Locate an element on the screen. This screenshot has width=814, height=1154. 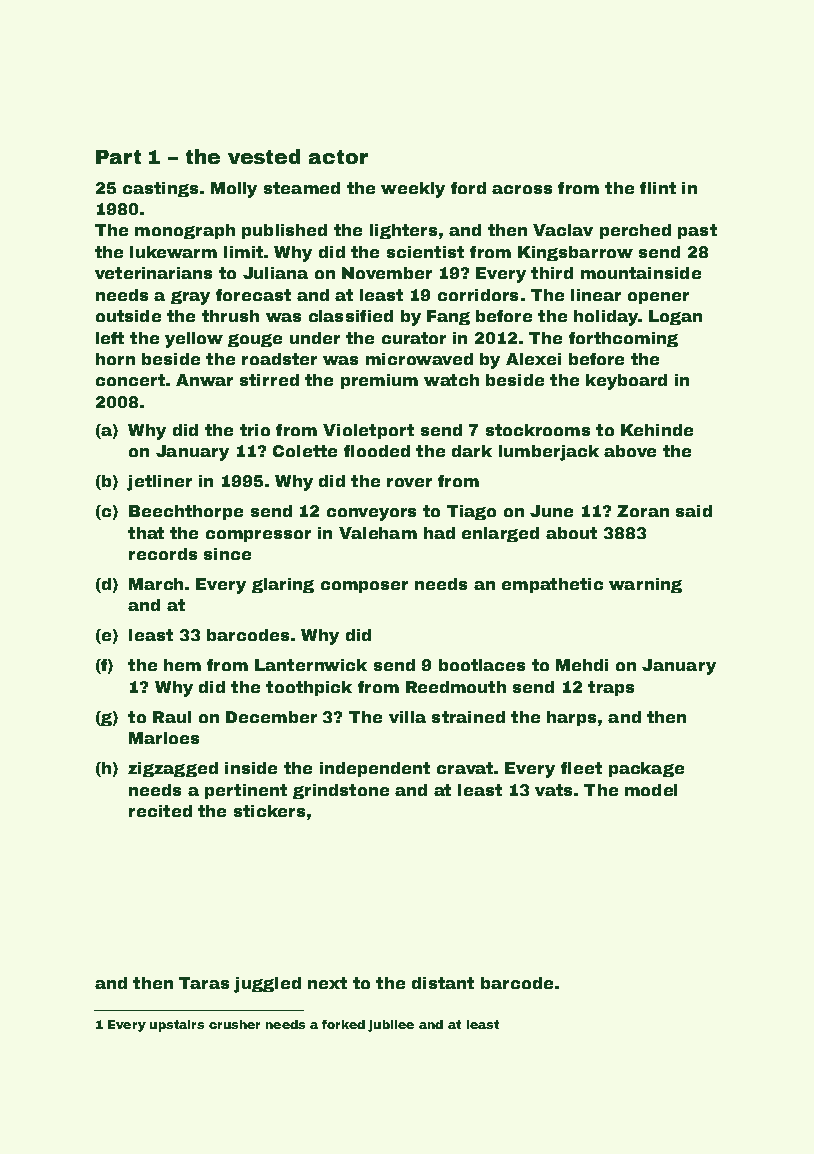
Kehinde is located at coordinates (657, 430).
